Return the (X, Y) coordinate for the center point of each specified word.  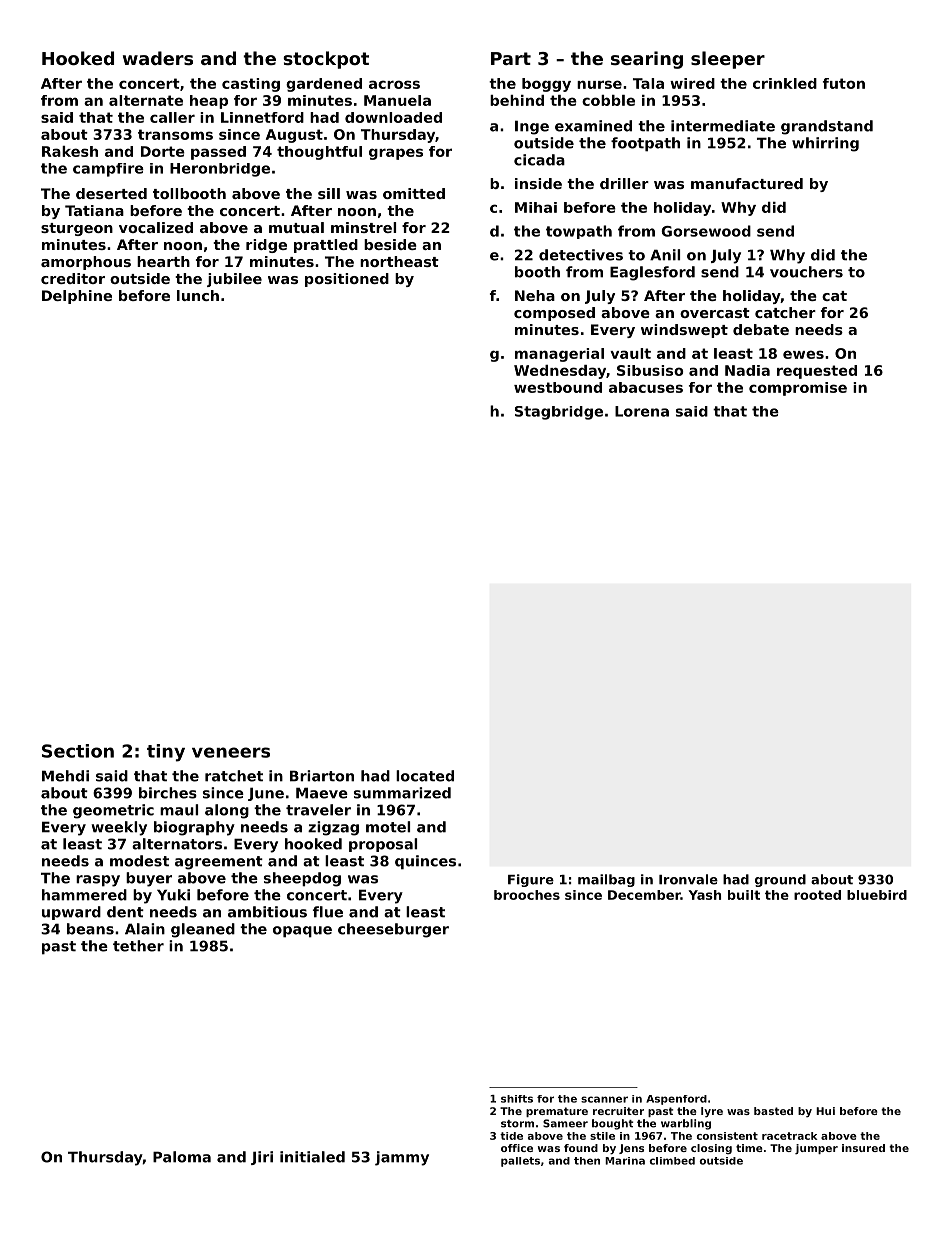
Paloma (182, 1157)
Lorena (642, 411)
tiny (166, 753)
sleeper (728, 60)
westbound (558, 387)
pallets (520, 1162)
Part (511, 58)
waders (158, 58)
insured (863, 1148)
